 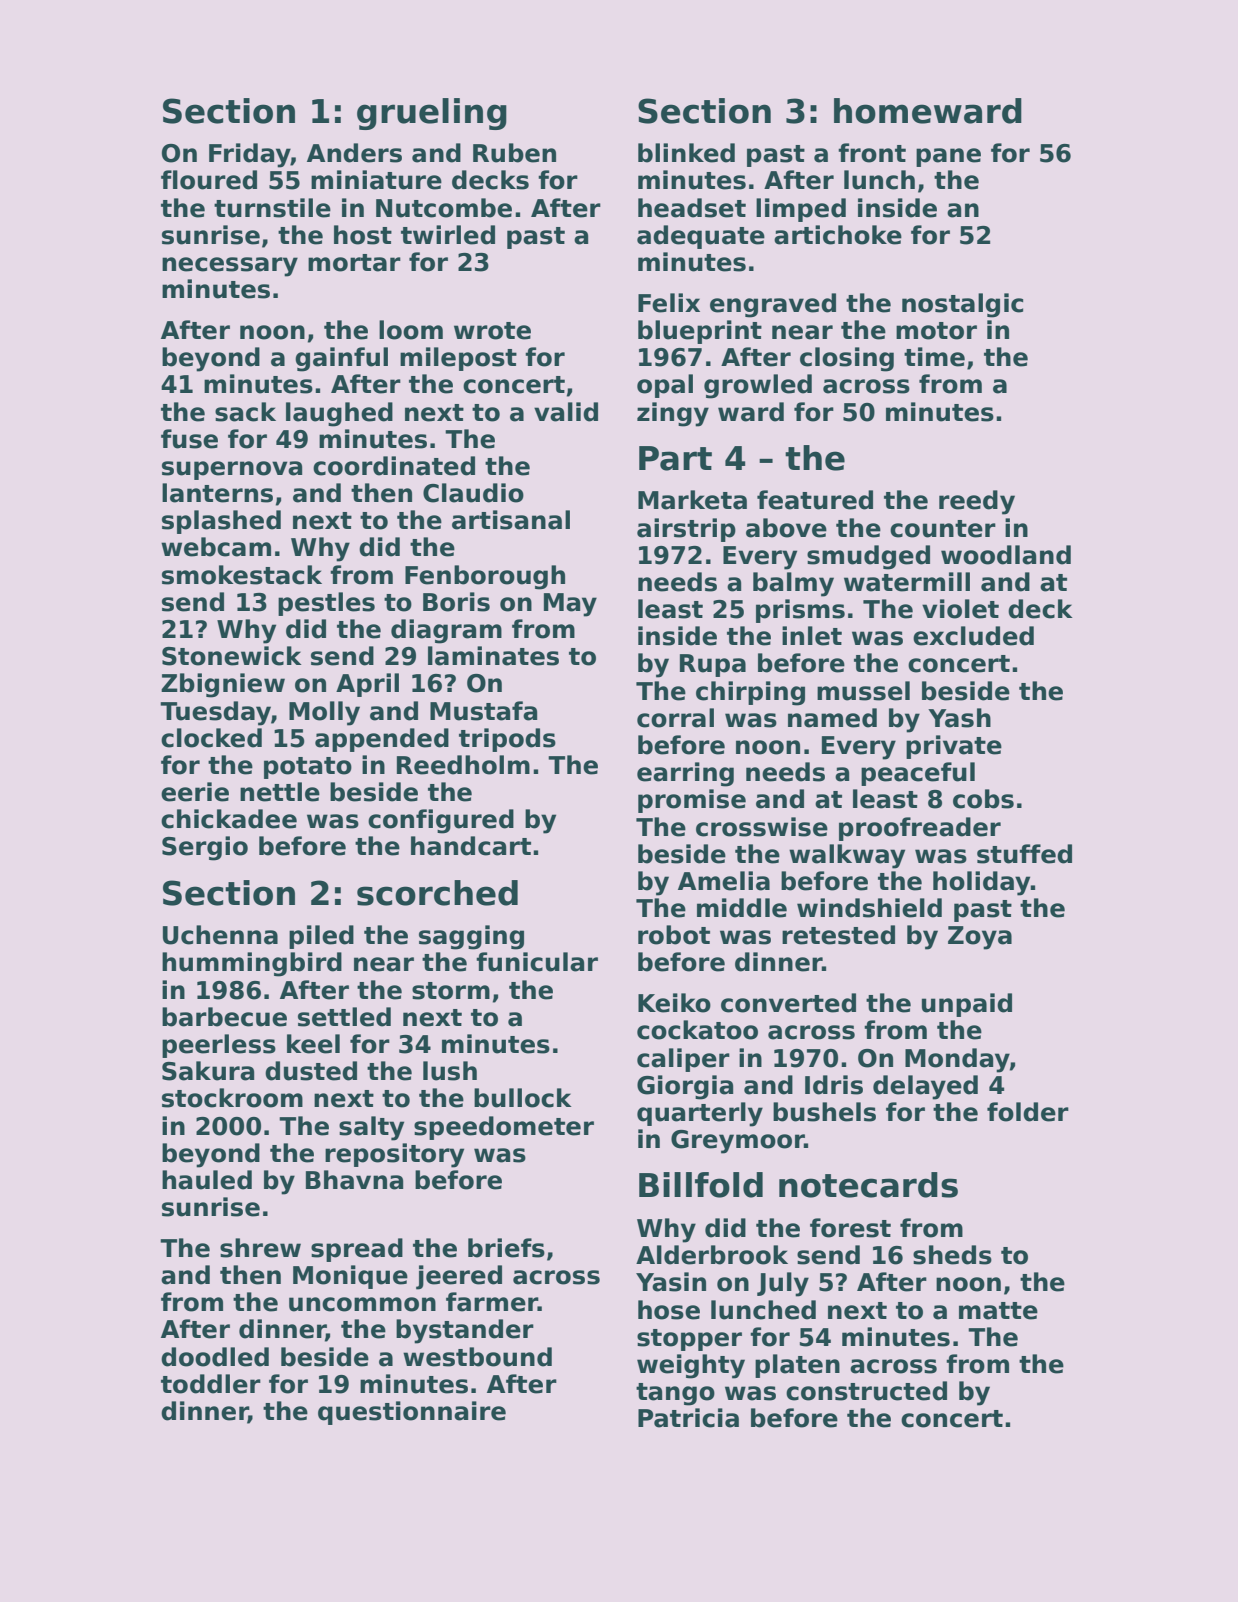 What do you see at coordinates (742, 908) in the screenshot?
I see `middle` at bounding box center [742, 908].
